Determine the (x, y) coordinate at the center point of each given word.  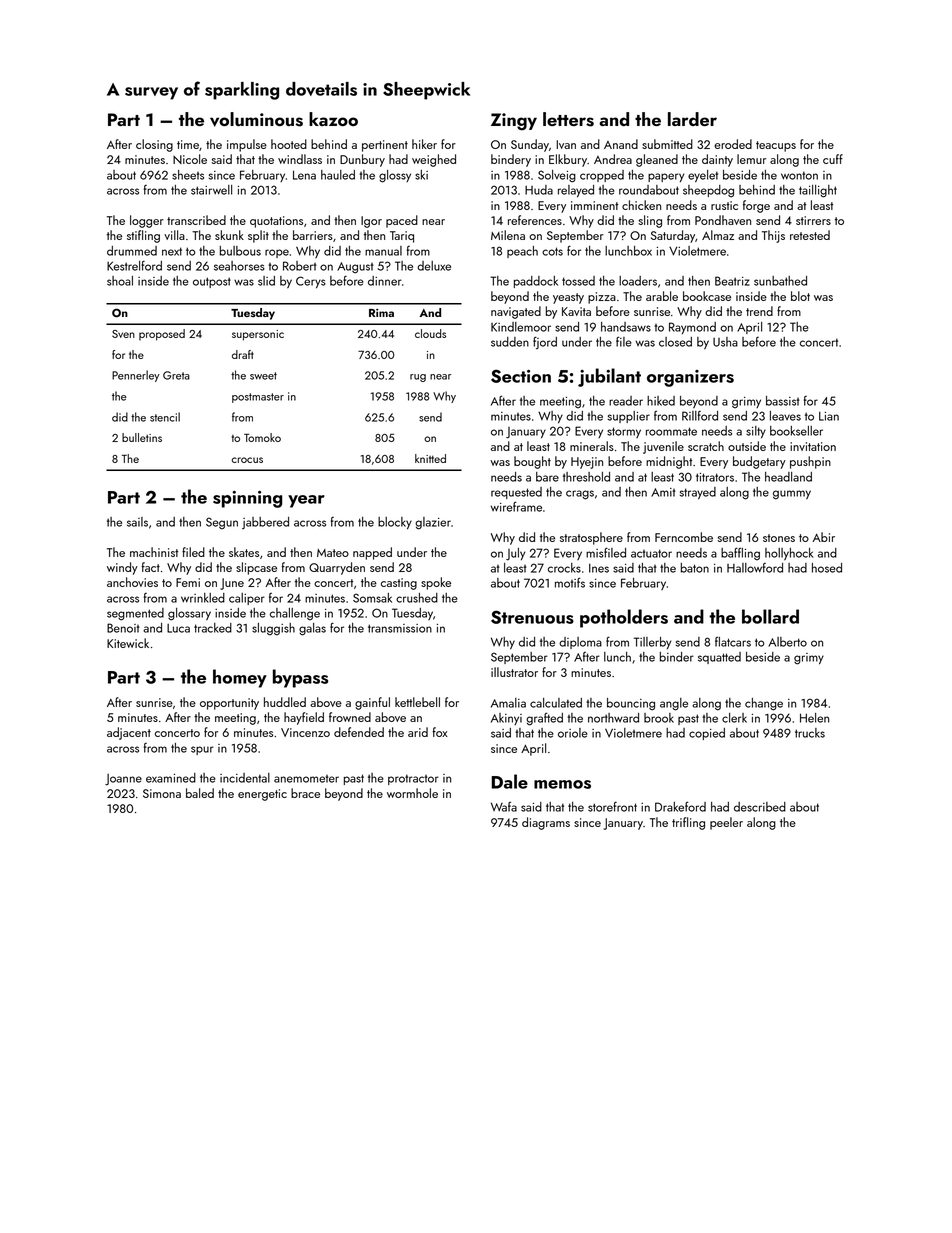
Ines (599, 568)
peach (522, 252)
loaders (638, 281)
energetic (262, 795)
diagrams (546, 823)
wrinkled (203, 598)
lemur (751, 159)
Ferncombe (684, 537)
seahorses (239, 266)
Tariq (402, 237)
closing (154, 145)
